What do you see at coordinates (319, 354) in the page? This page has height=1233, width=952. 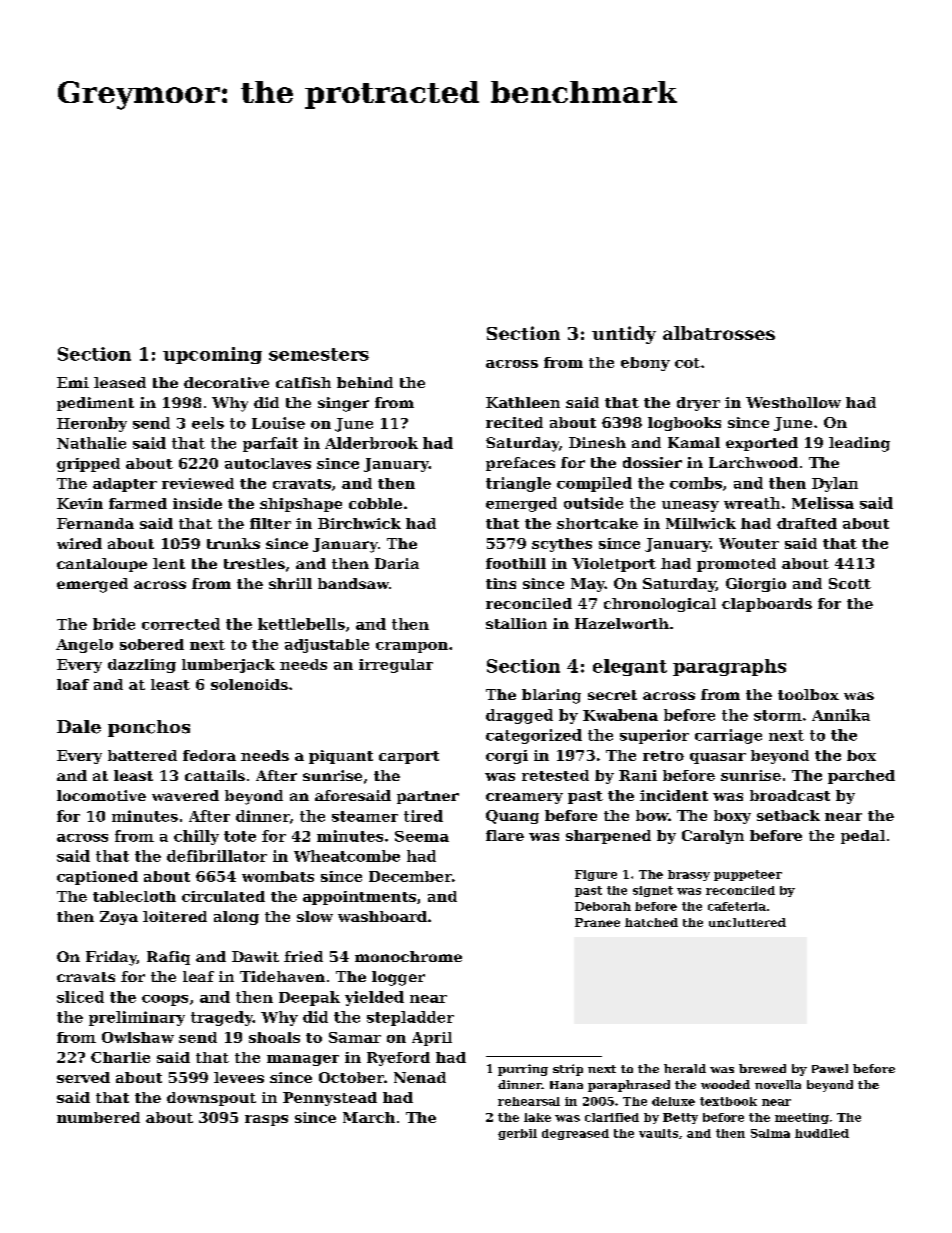 I see `semesters` at bounding box center [319, 354].
